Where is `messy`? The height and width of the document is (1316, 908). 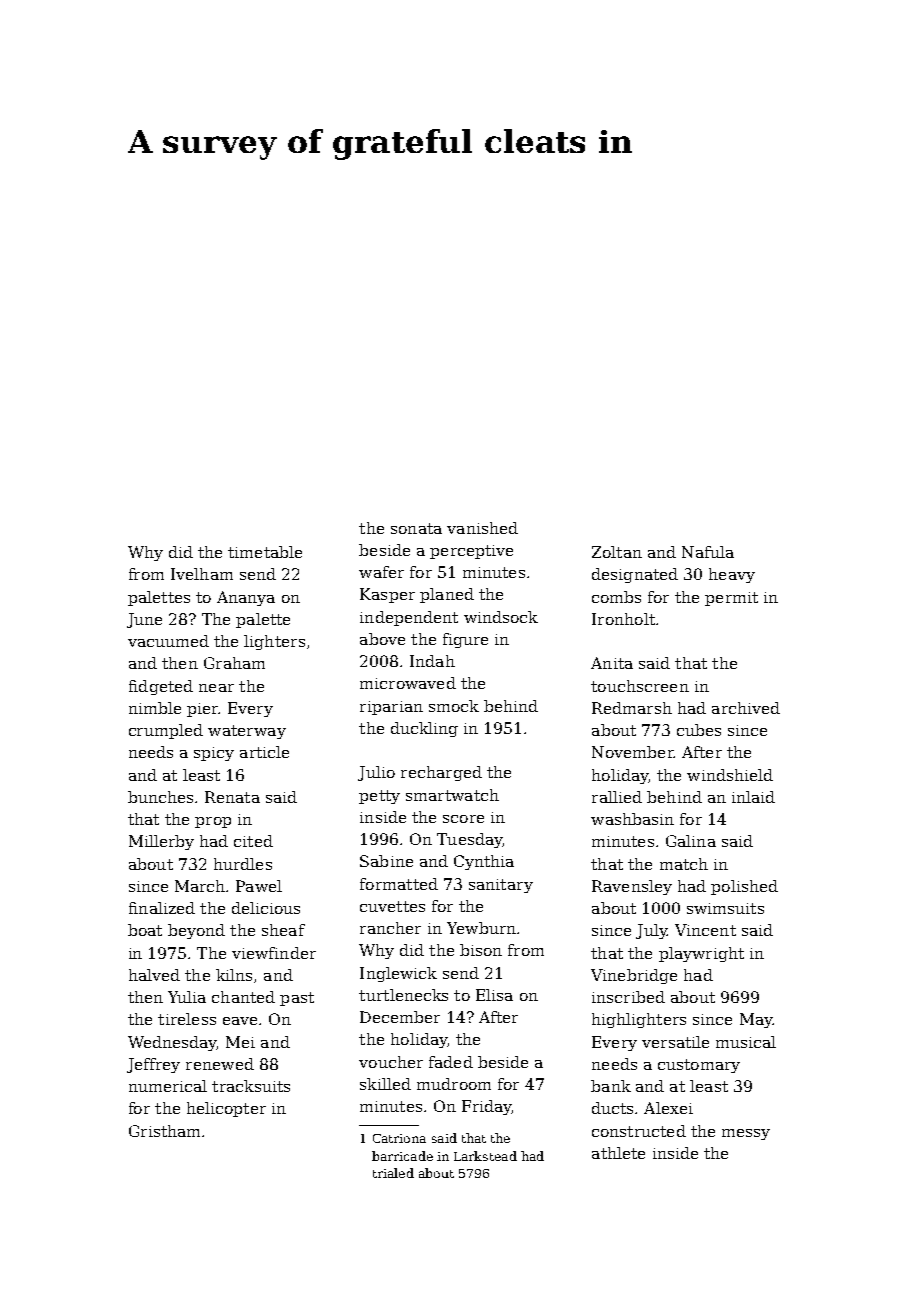 messy is located at coordinates (746, 1134).
